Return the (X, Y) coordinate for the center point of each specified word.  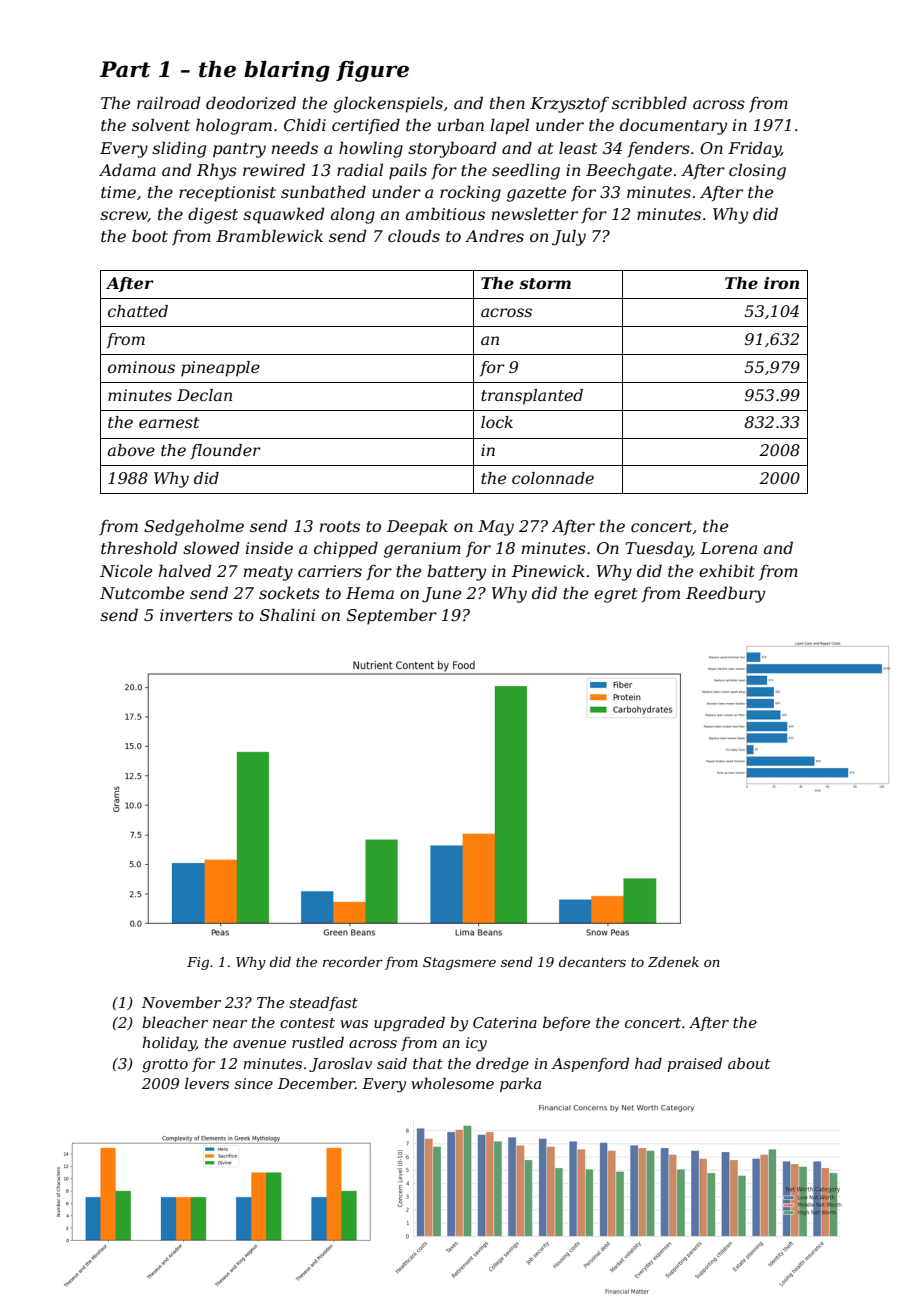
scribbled (649, 102)
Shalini (287, 614)
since (253, 1083)
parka (520, 1084)
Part (125, 69)
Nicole (126, 570)
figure (372, 71)
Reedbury (725, 594)
